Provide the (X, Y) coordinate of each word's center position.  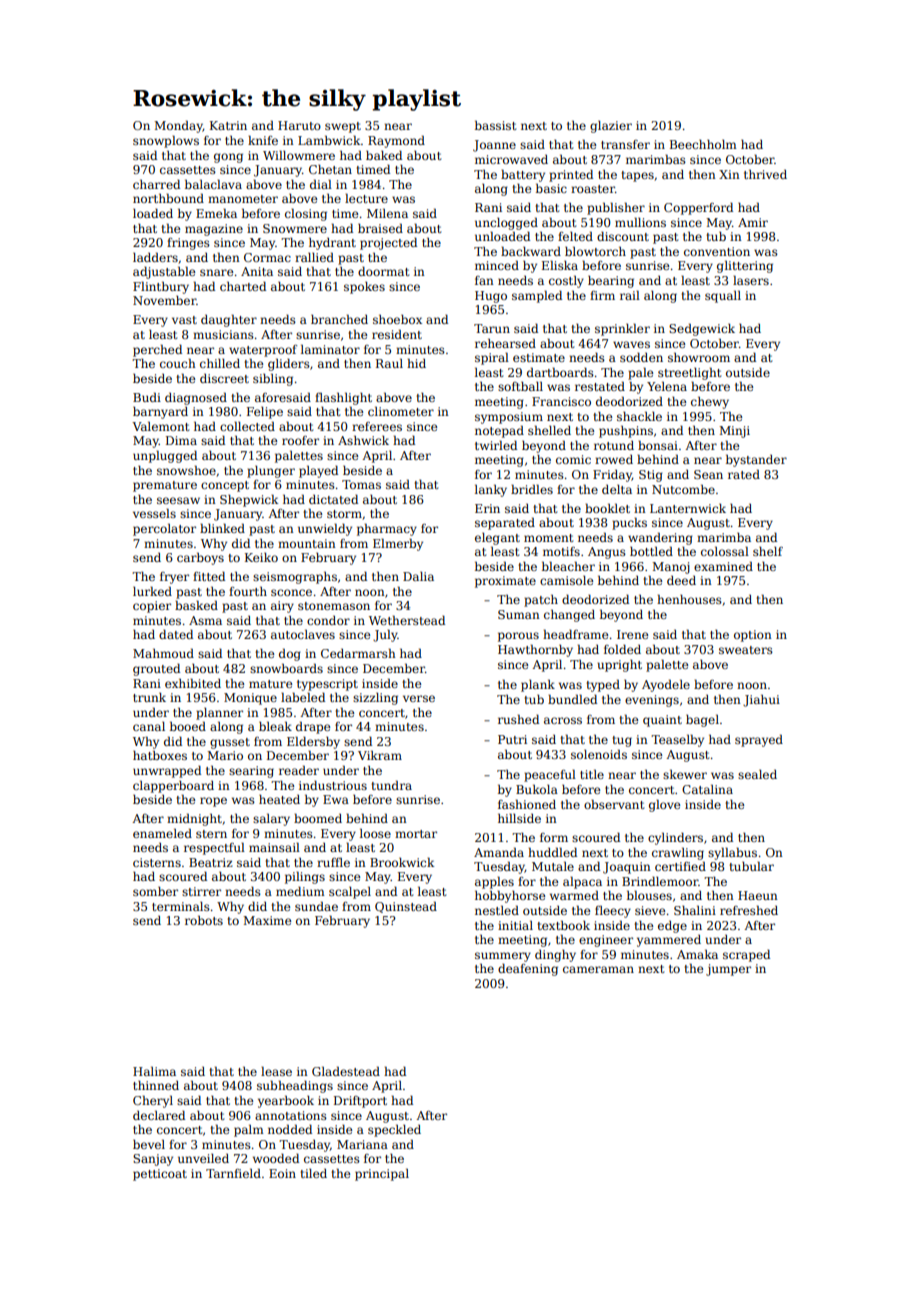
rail (630, 295)
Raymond (396, 141)
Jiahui (761, 700)
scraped (746, 955)
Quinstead (406, 907)
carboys (200, 558)
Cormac (267, 257)
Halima (154, 1071)
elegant (497, 539)
